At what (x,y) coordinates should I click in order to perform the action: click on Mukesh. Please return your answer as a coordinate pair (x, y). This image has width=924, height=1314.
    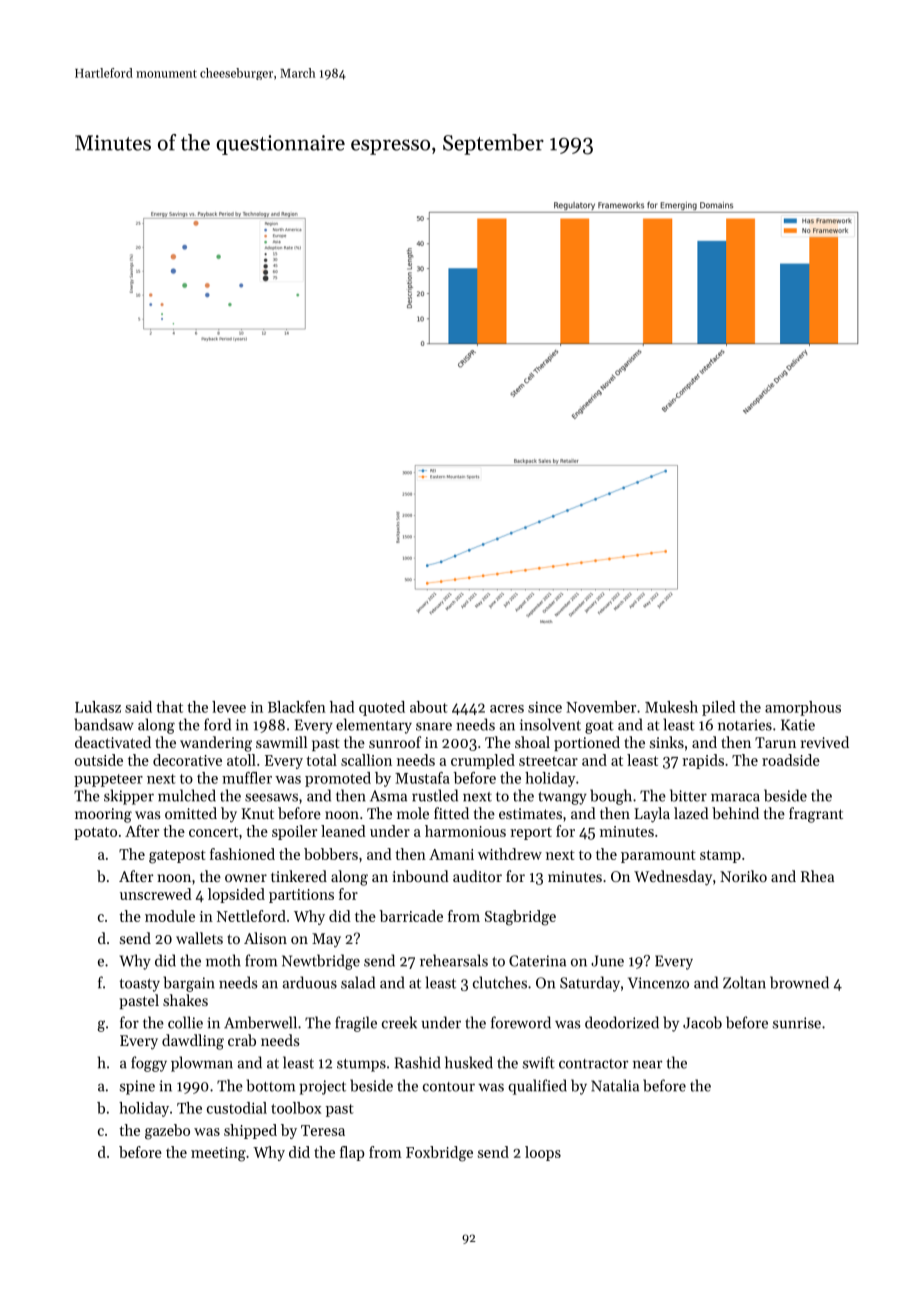
    Looking at the image, I should click on (671, 707).
